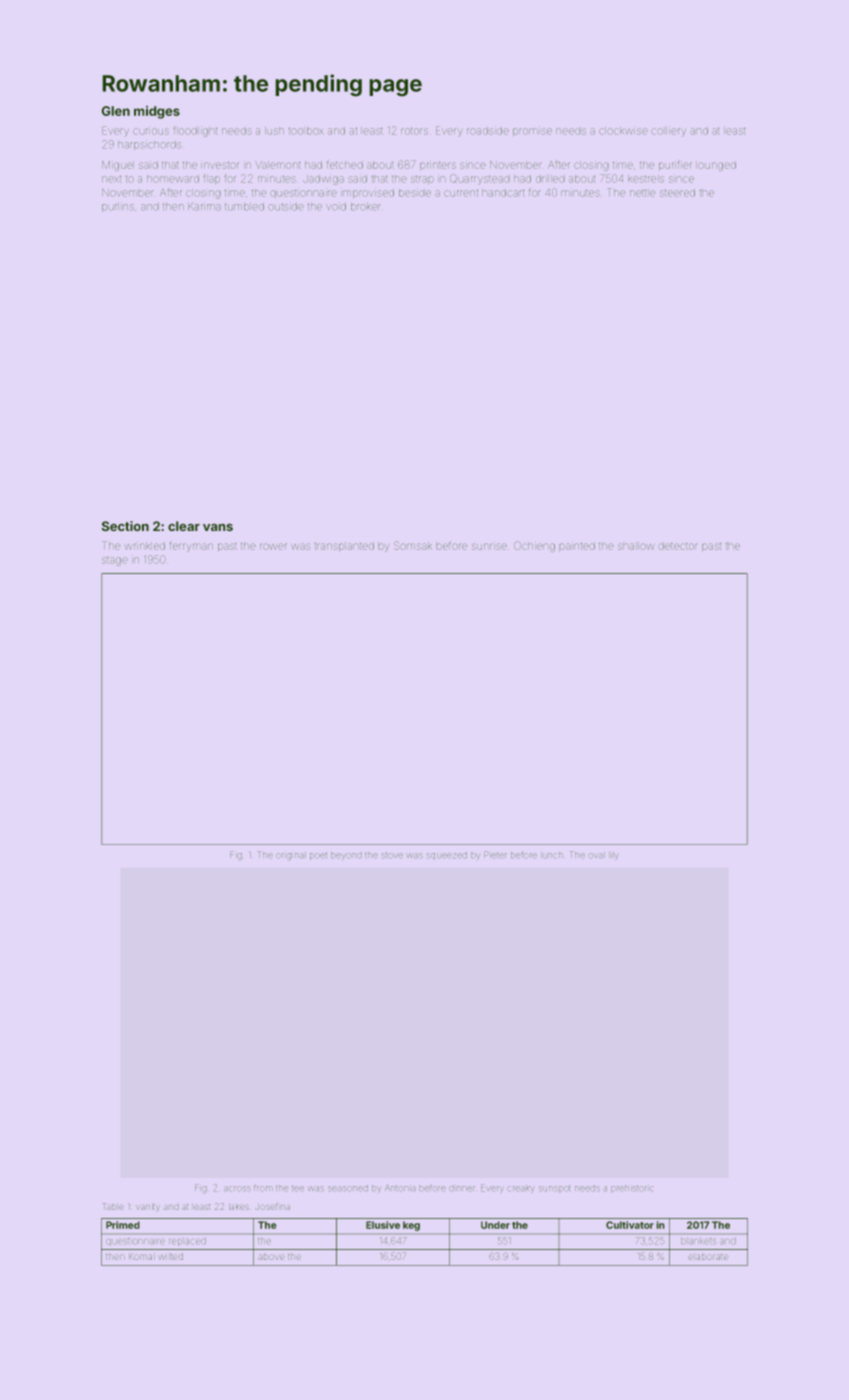  I want to click on lush, so click(274, 131).
